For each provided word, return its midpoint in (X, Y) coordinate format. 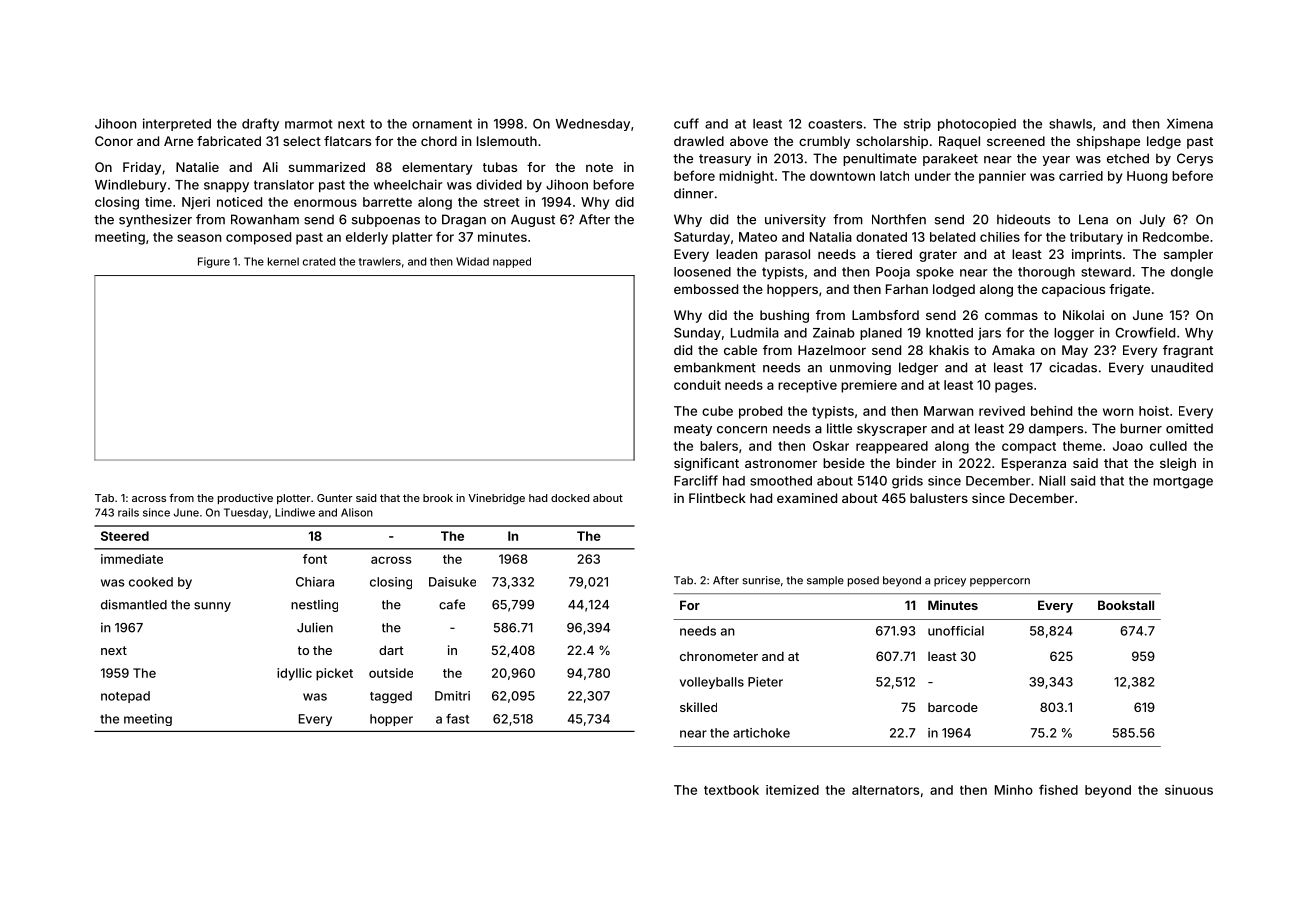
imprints (1097, 255)
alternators (885, 790)
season (199, 238)
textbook (731, 790)
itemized (792, 790)
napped (512, 262)
